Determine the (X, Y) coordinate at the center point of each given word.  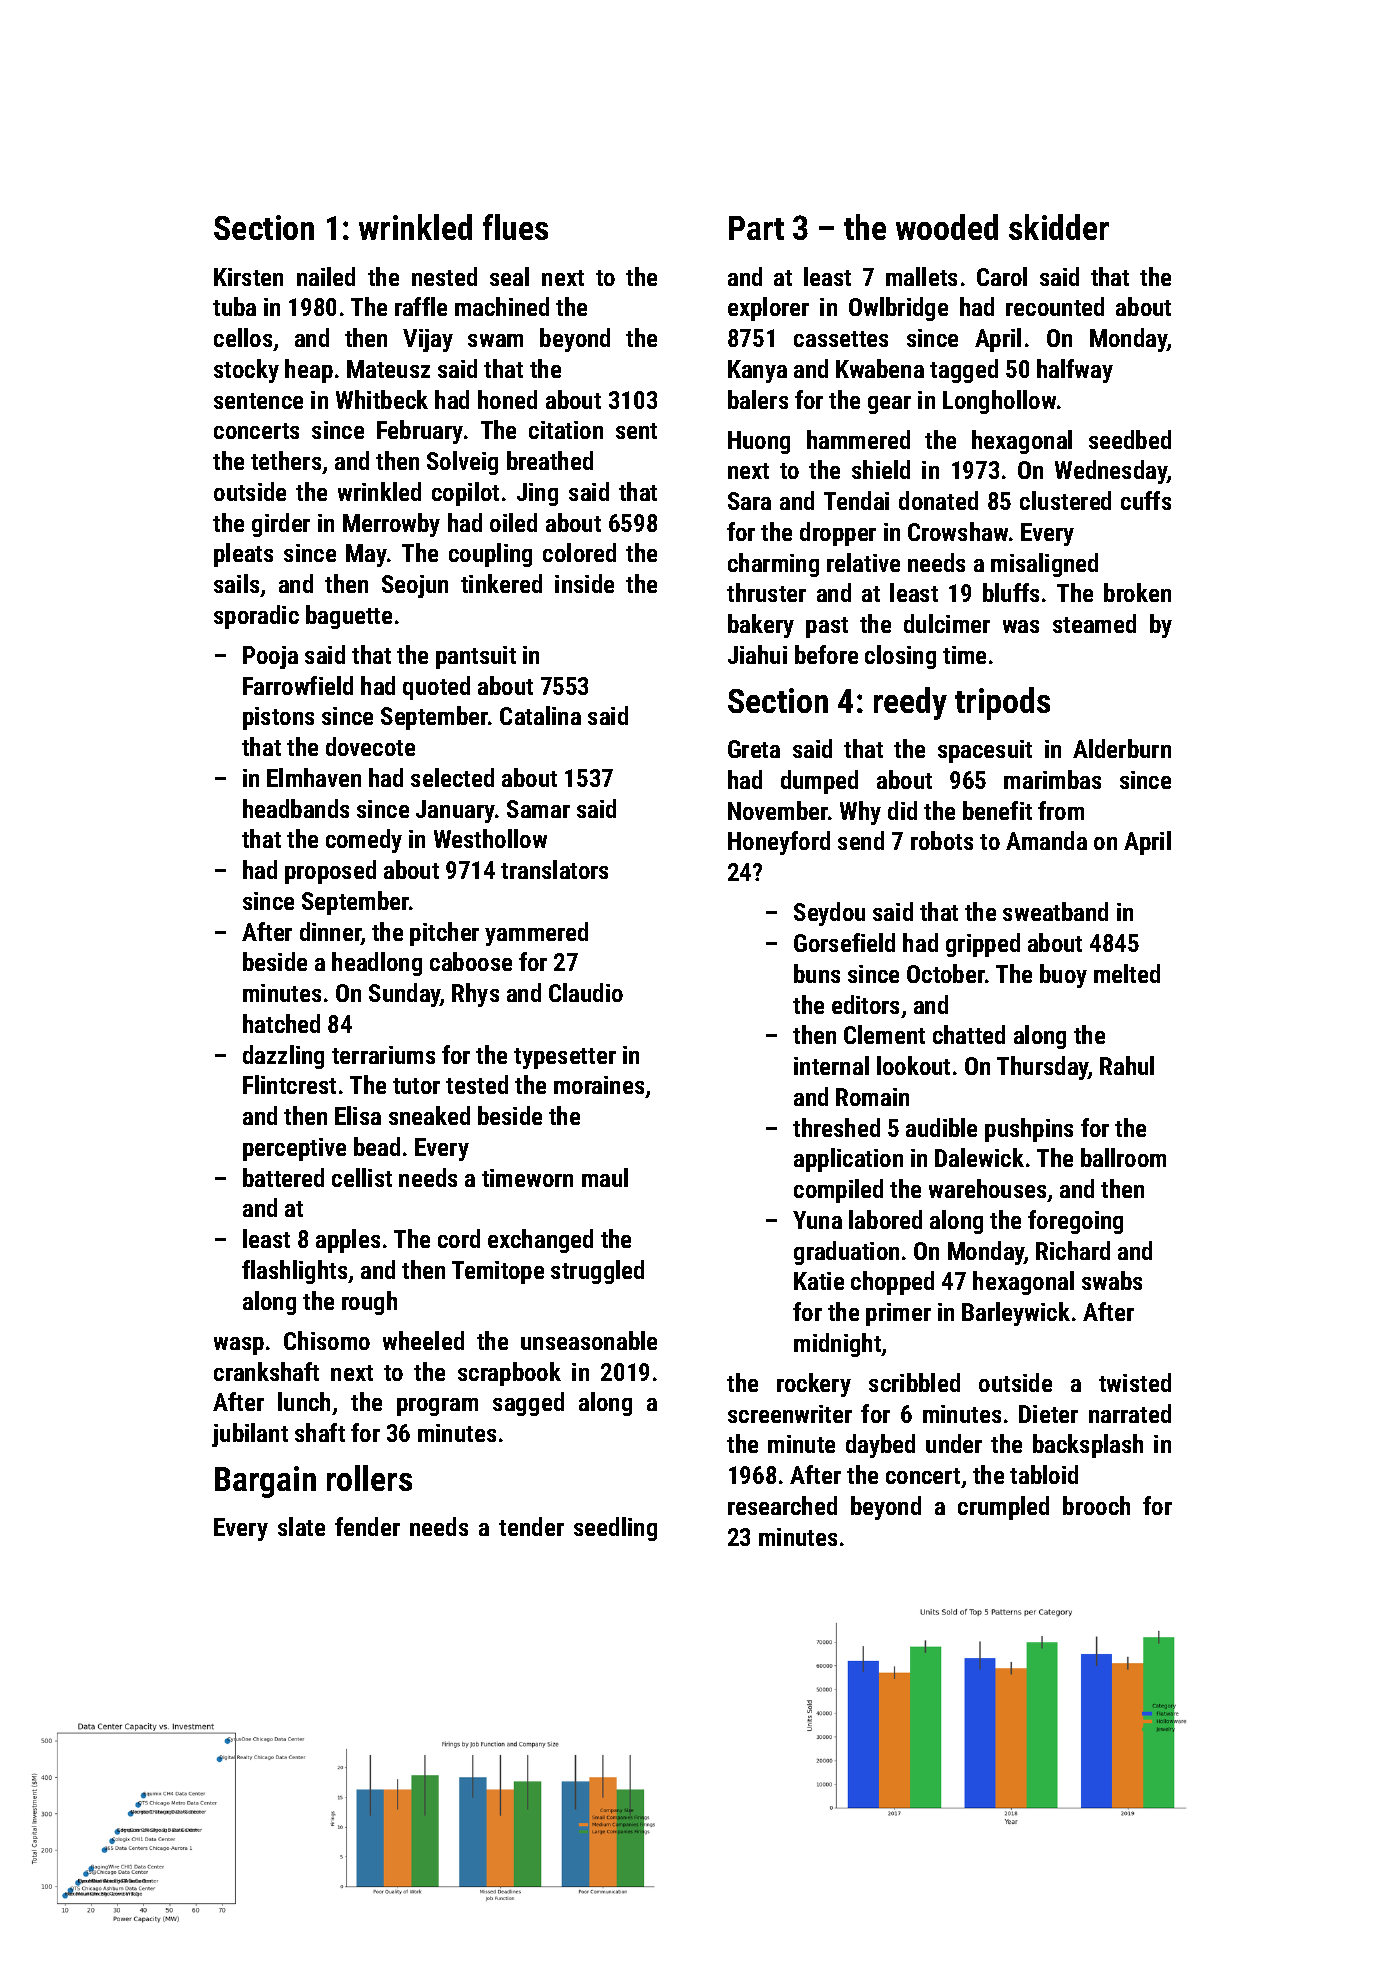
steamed (1094, 623)
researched (782, 1505)
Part (756, 228)
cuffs (1146, 500)
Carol (1002, 276)
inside (584, 583)
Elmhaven (314, 777)
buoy (1063, 976)
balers (758, 399)
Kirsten (248, 277)
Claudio (586, 992)
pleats (243, 555)
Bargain (265, 1482)
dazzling (283, 1057)
